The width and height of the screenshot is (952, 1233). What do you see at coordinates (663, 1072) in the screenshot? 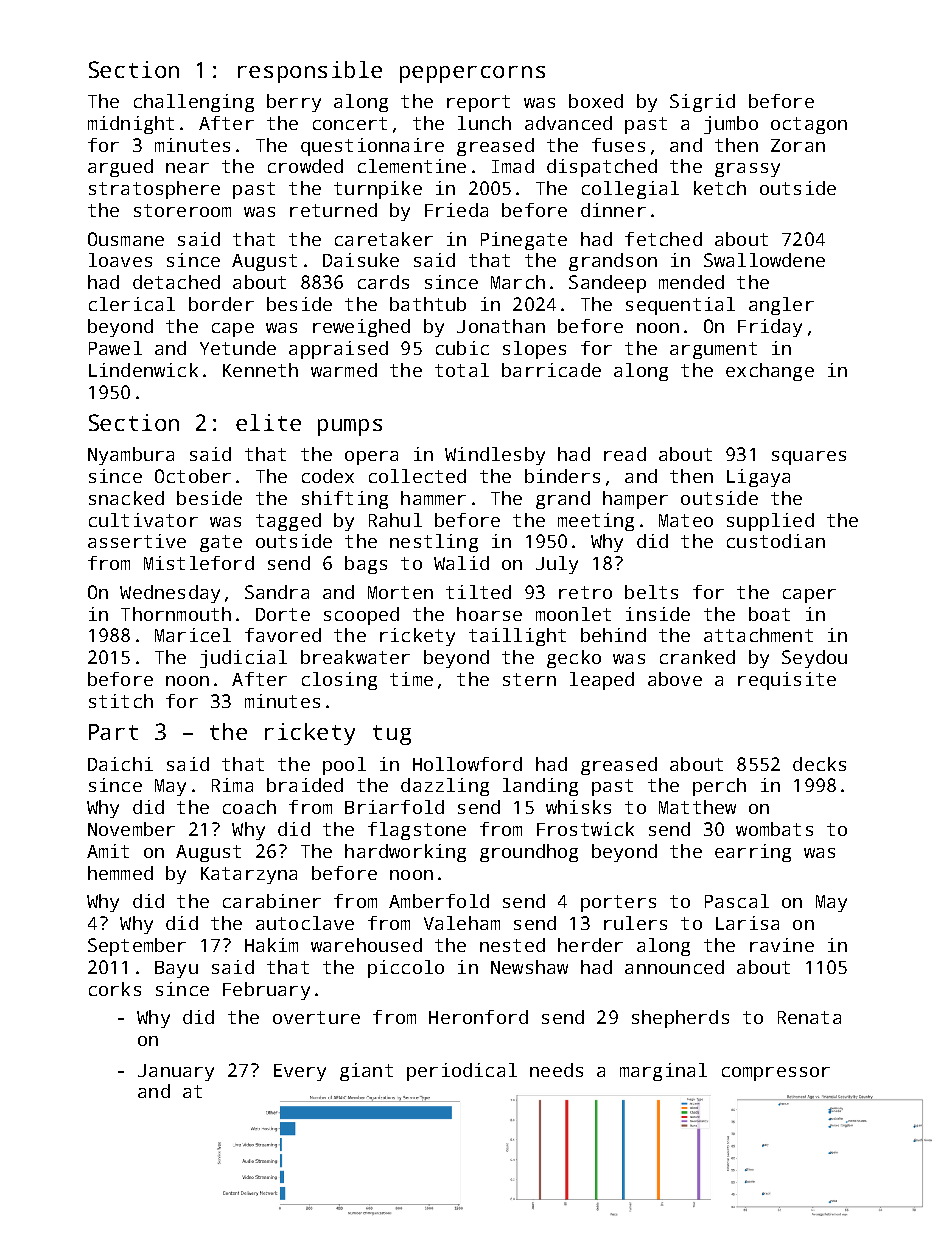
I see `marginal` at bounding box center [663, 1072].
